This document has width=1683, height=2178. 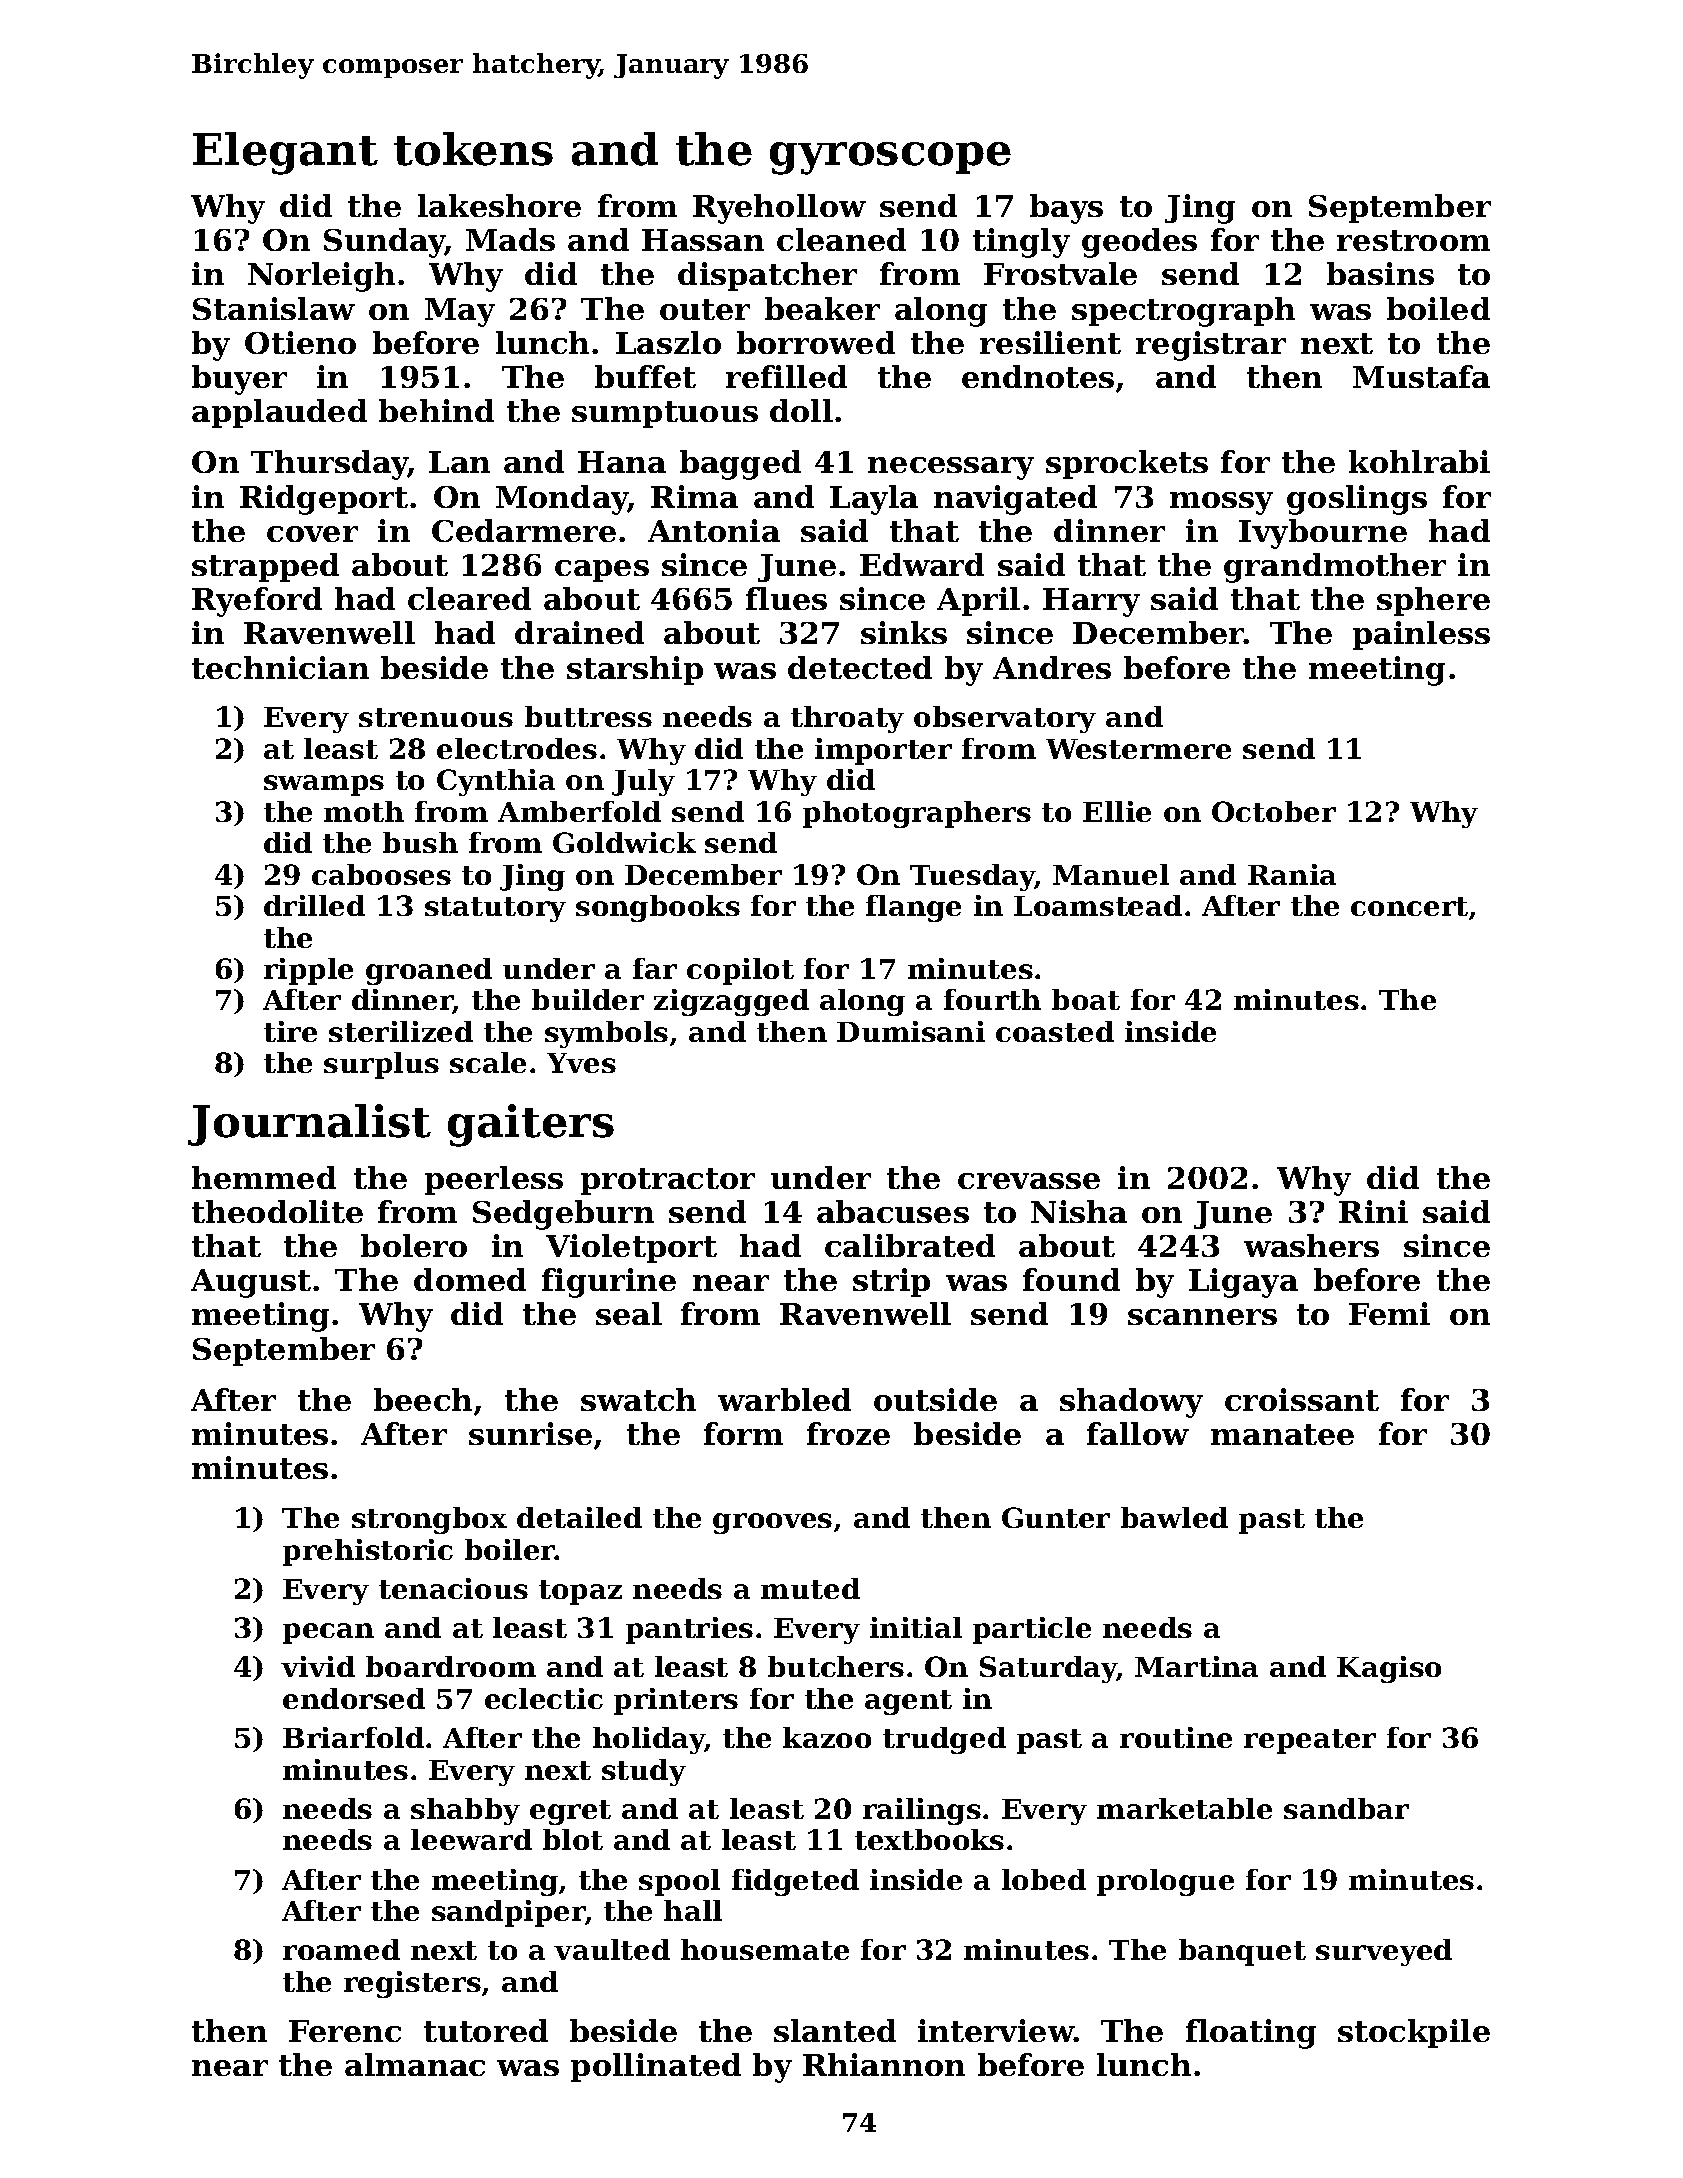 What do you see at coordinates (643, 782) in the document?
I see `July` at bounding box center [643, 782].
